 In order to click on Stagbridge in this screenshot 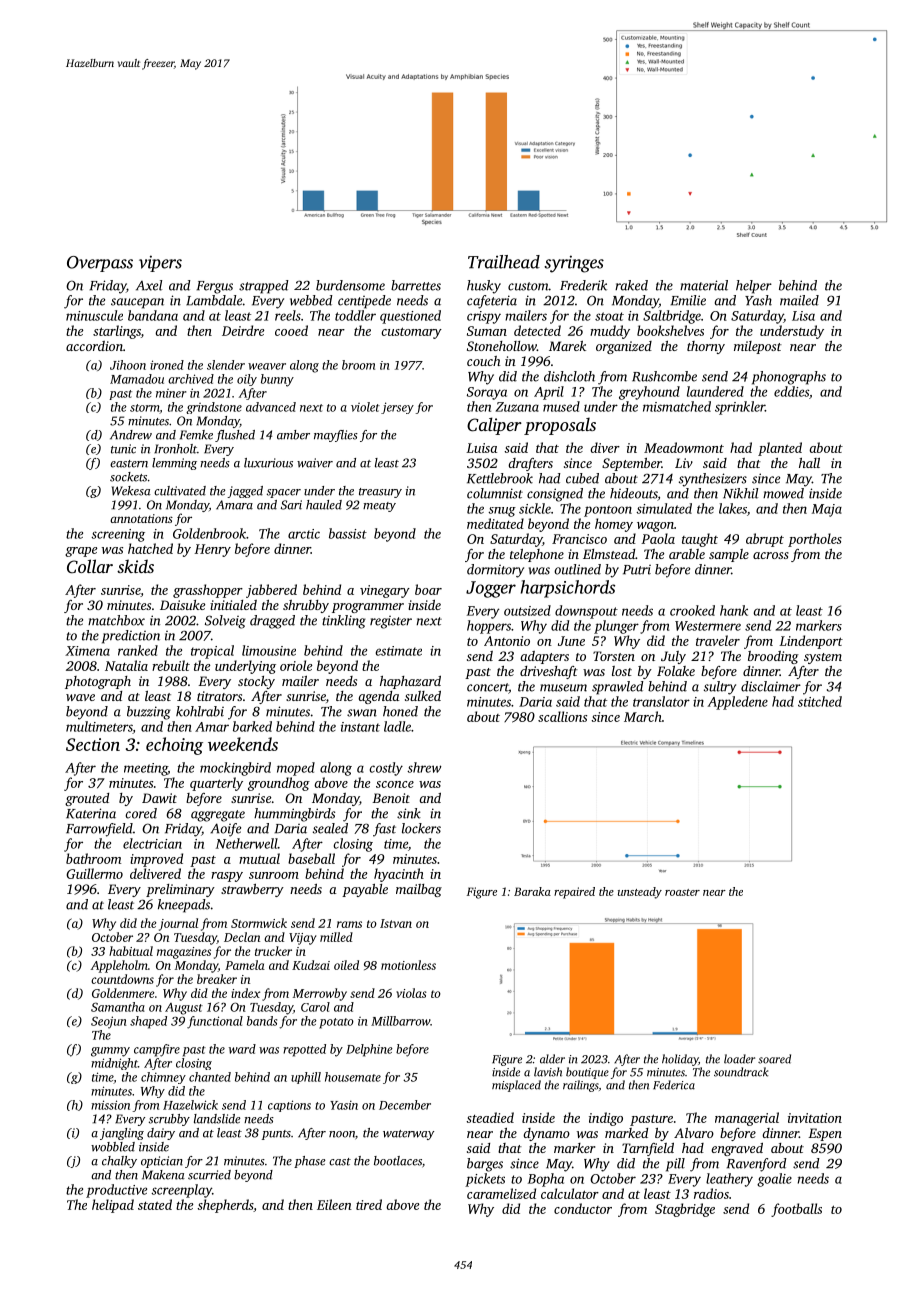, I will do `click(685, 1210)`.
